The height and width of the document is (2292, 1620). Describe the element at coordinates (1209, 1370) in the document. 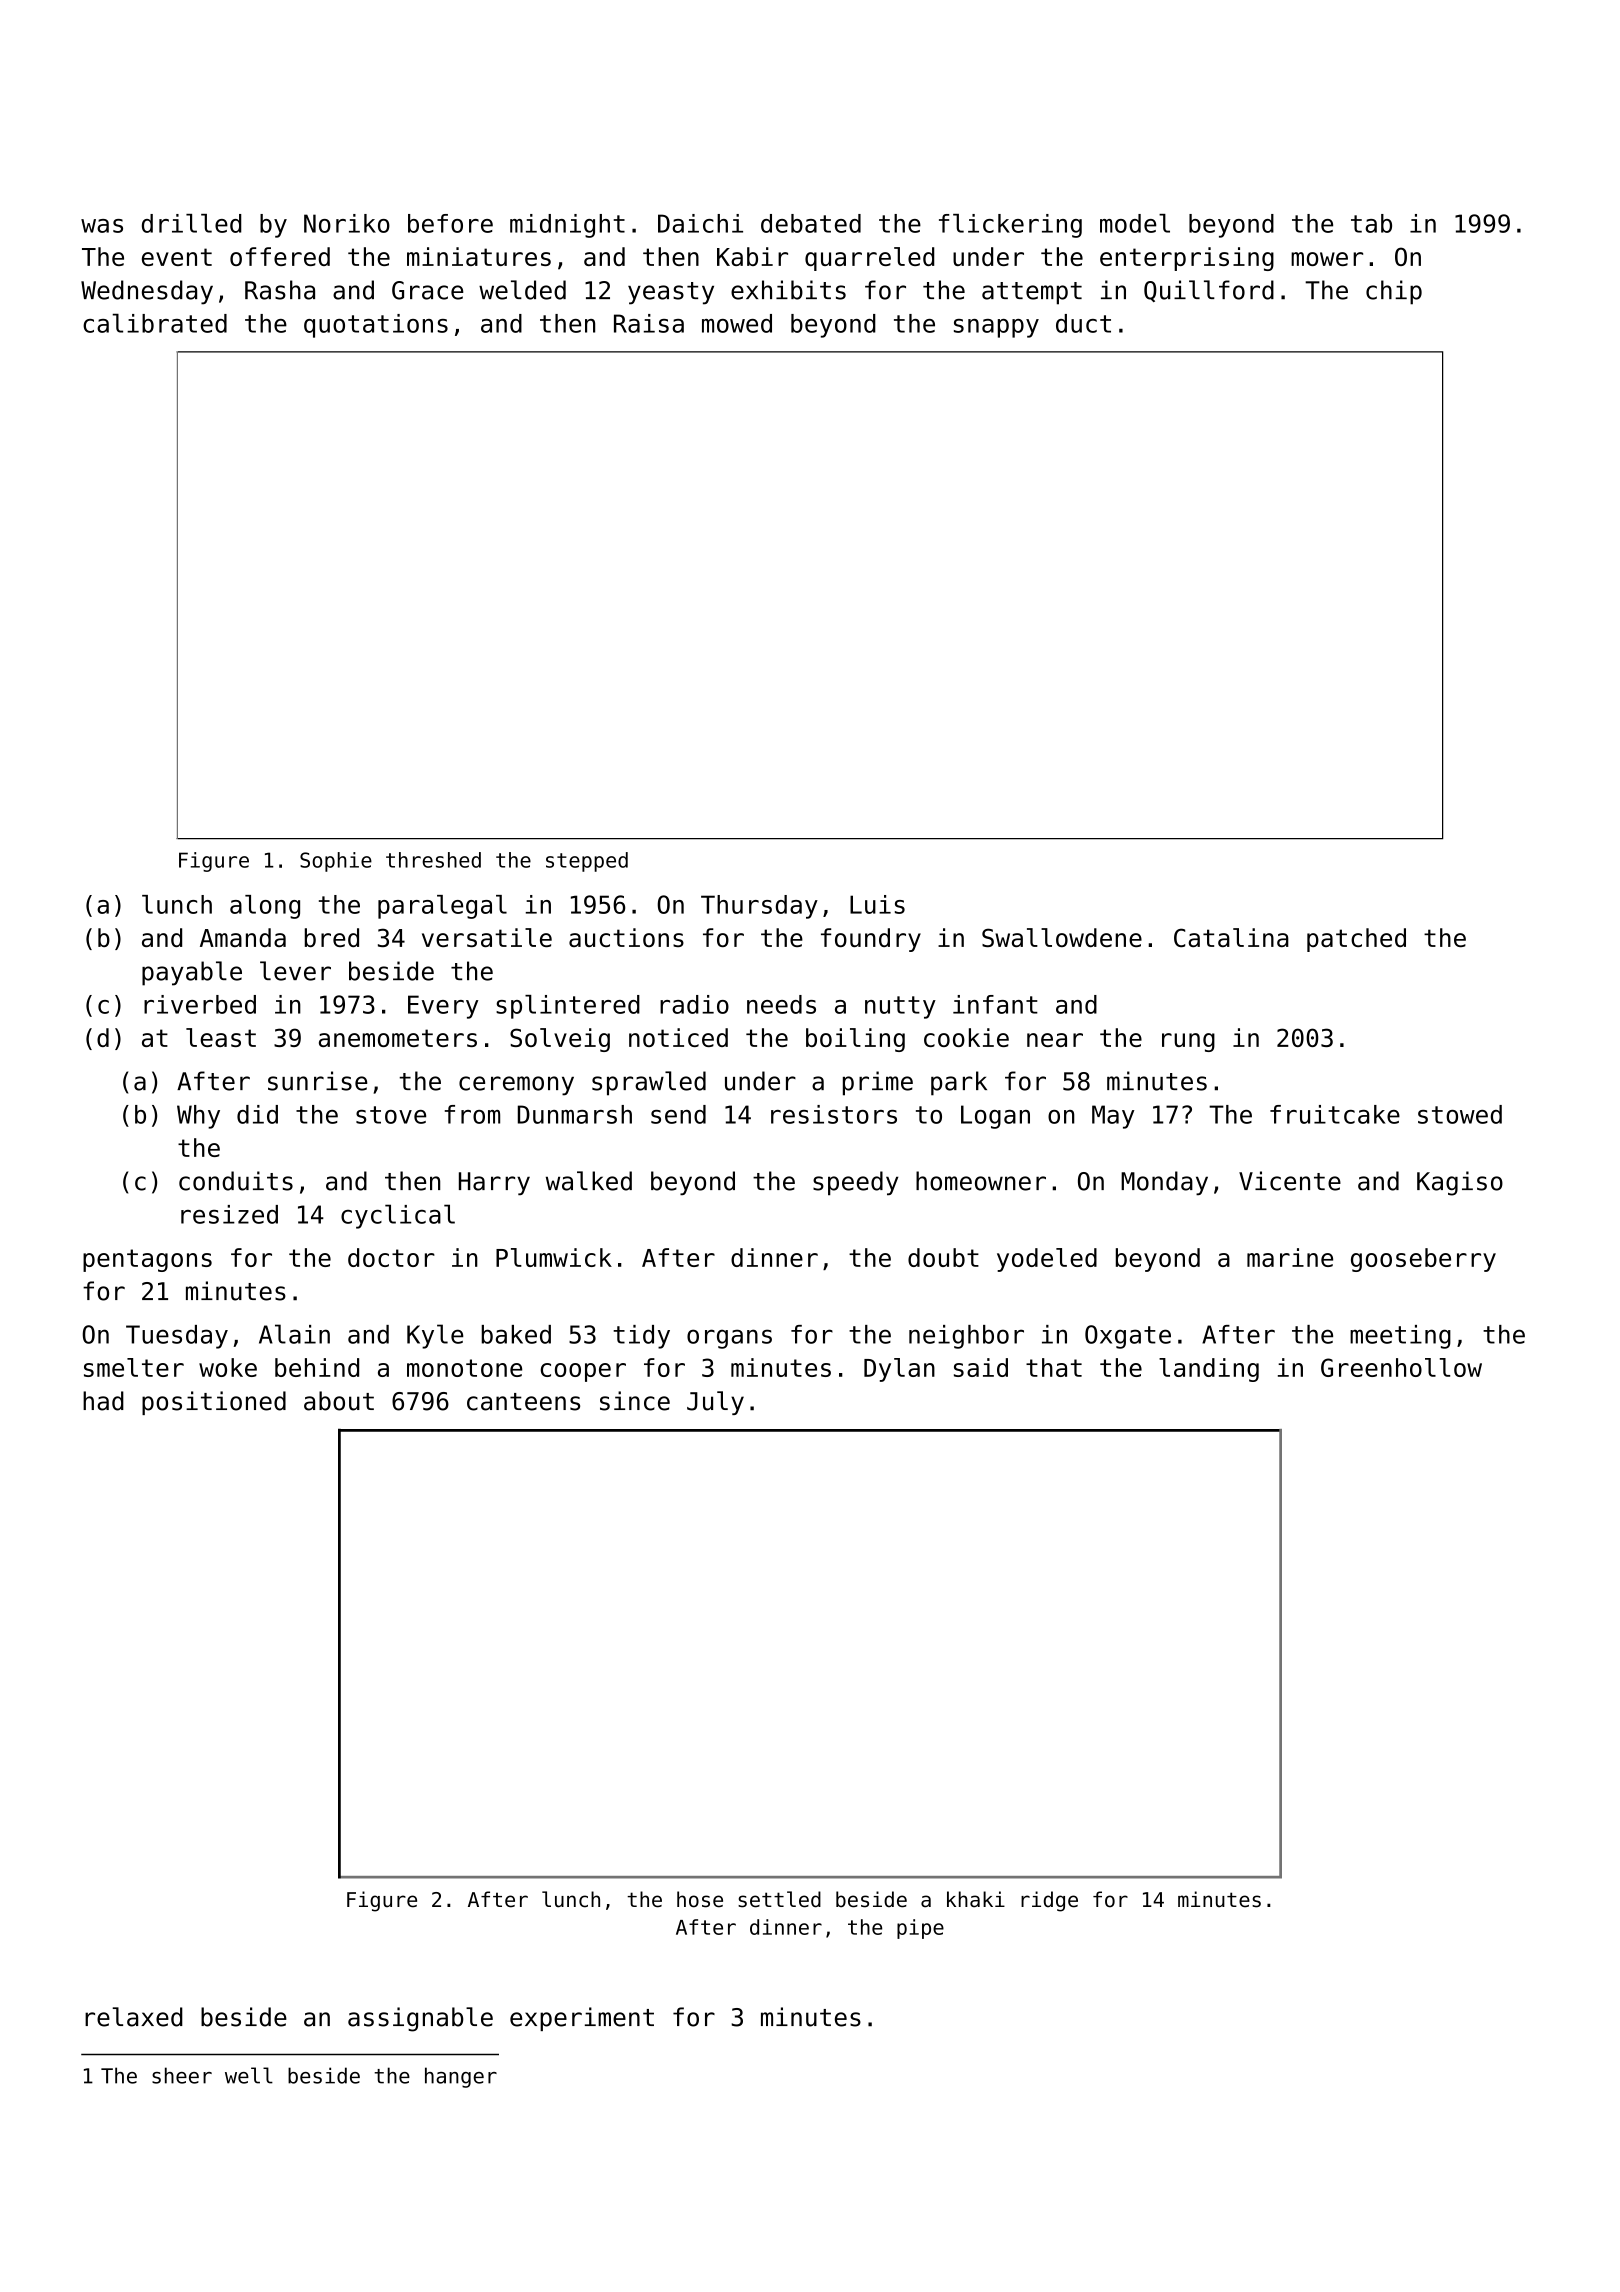

I see `landing` at that location.
